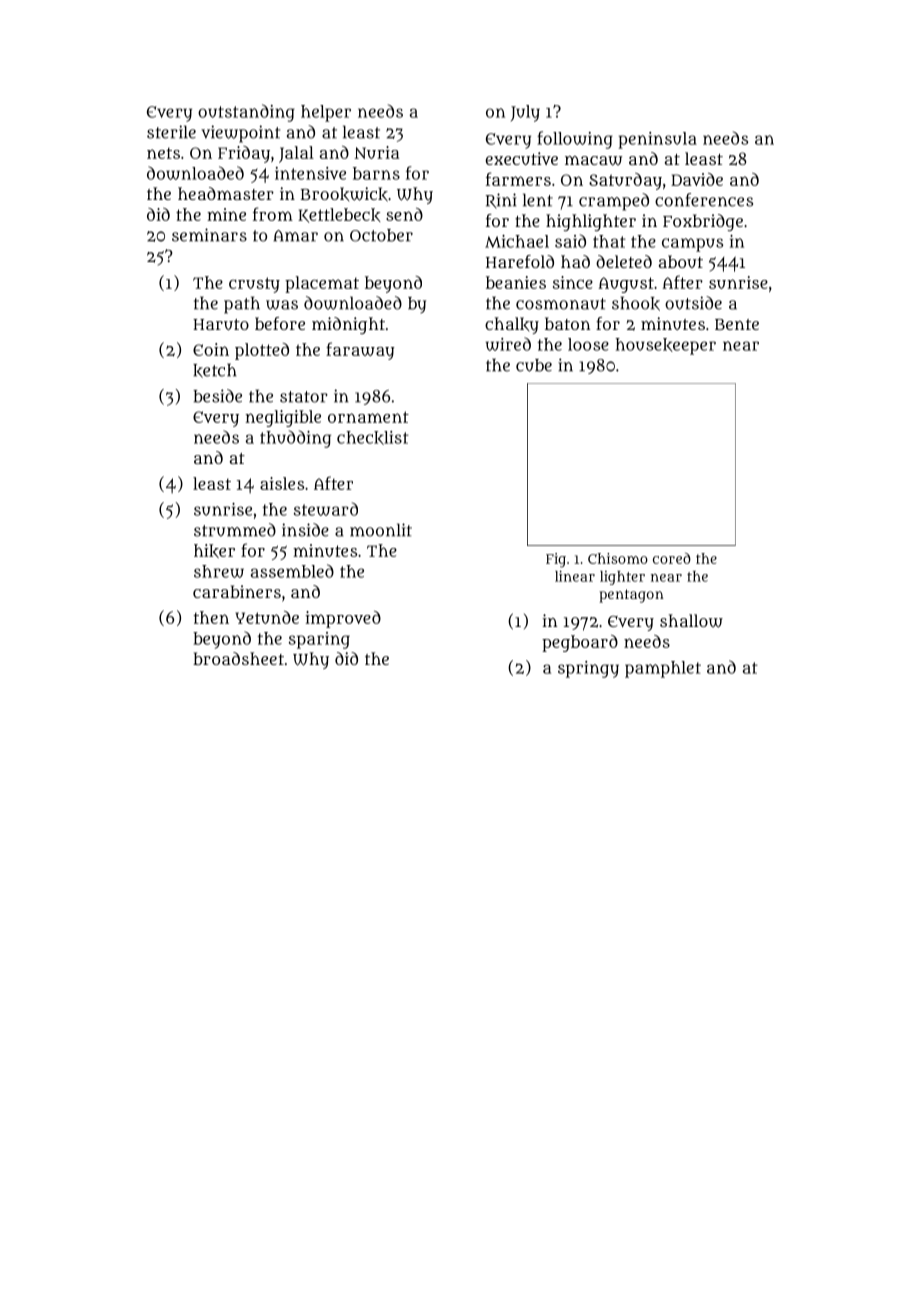 The width and height of the image is (924, 1314). What do you see at coordinates (368, 417) in the image?
I see `ornament` at bounding box center [368, 417].
